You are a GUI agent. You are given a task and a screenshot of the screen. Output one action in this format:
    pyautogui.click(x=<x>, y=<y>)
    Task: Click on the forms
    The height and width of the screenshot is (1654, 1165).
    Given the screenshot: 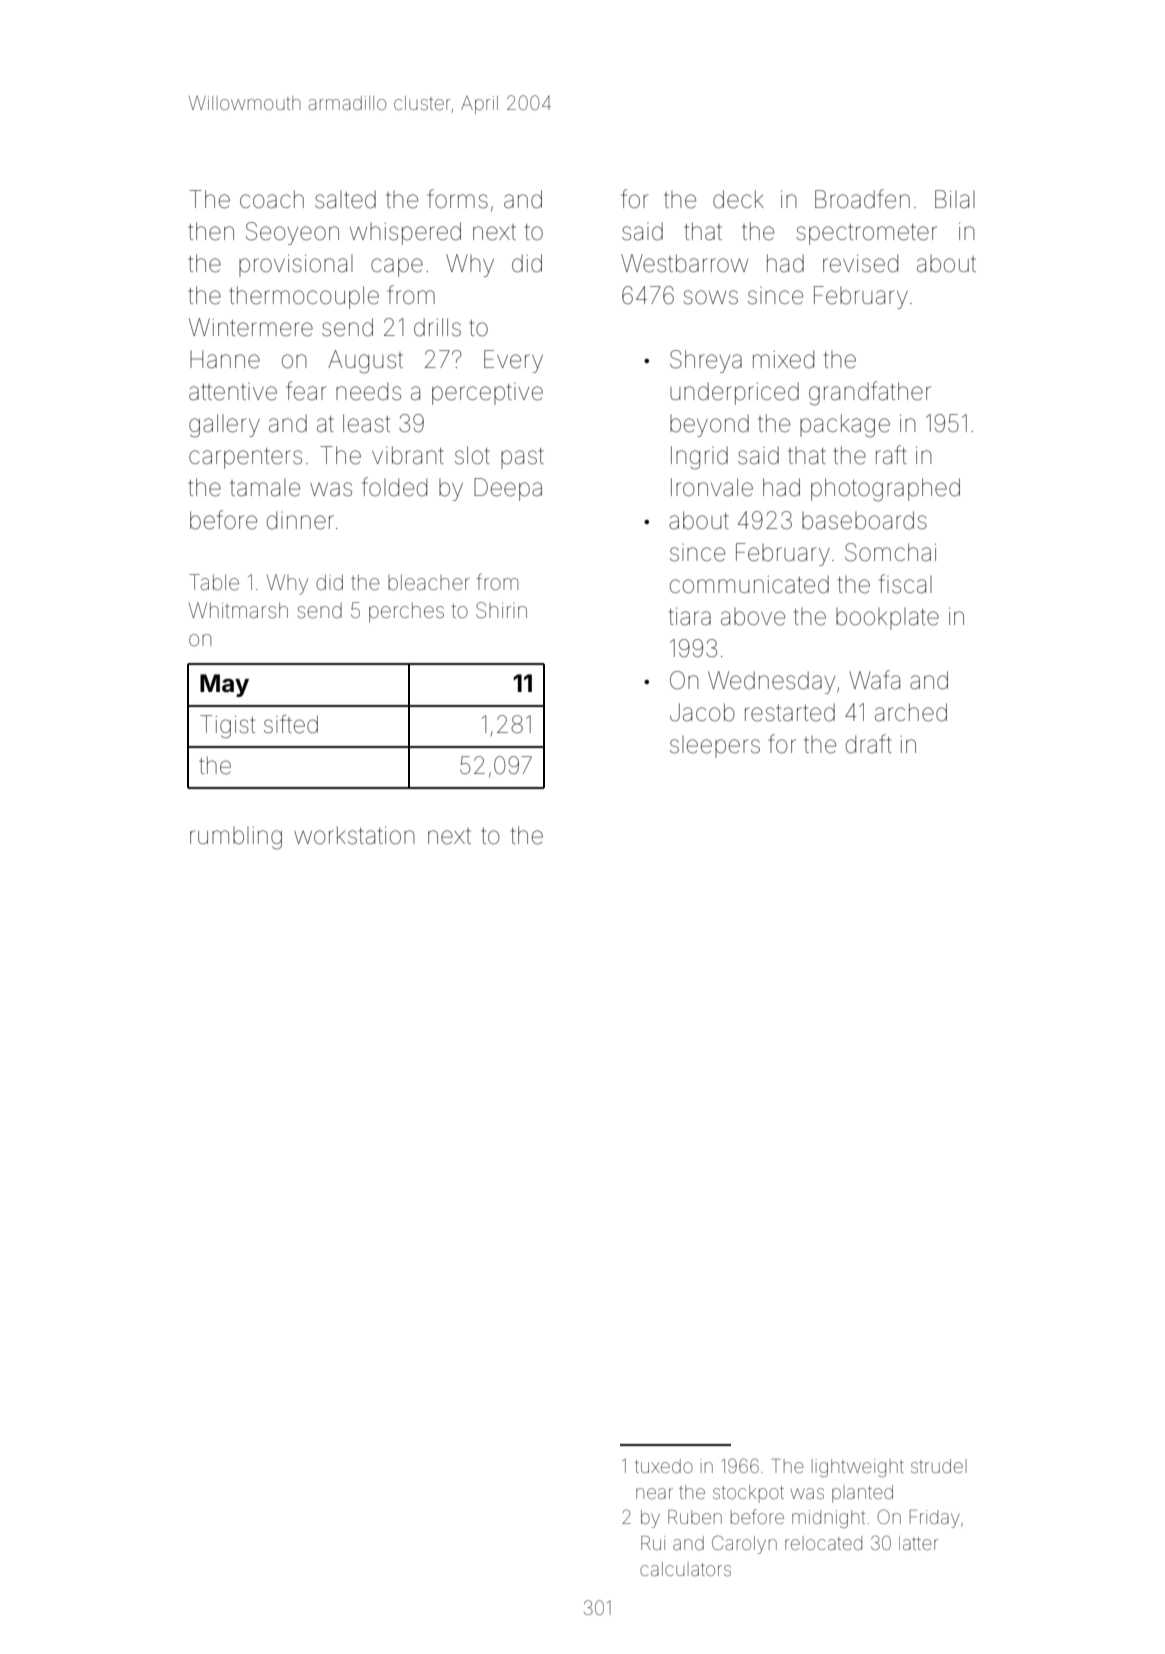 What is the action you would take?
    pyautogui.click(x=457, y=199)
